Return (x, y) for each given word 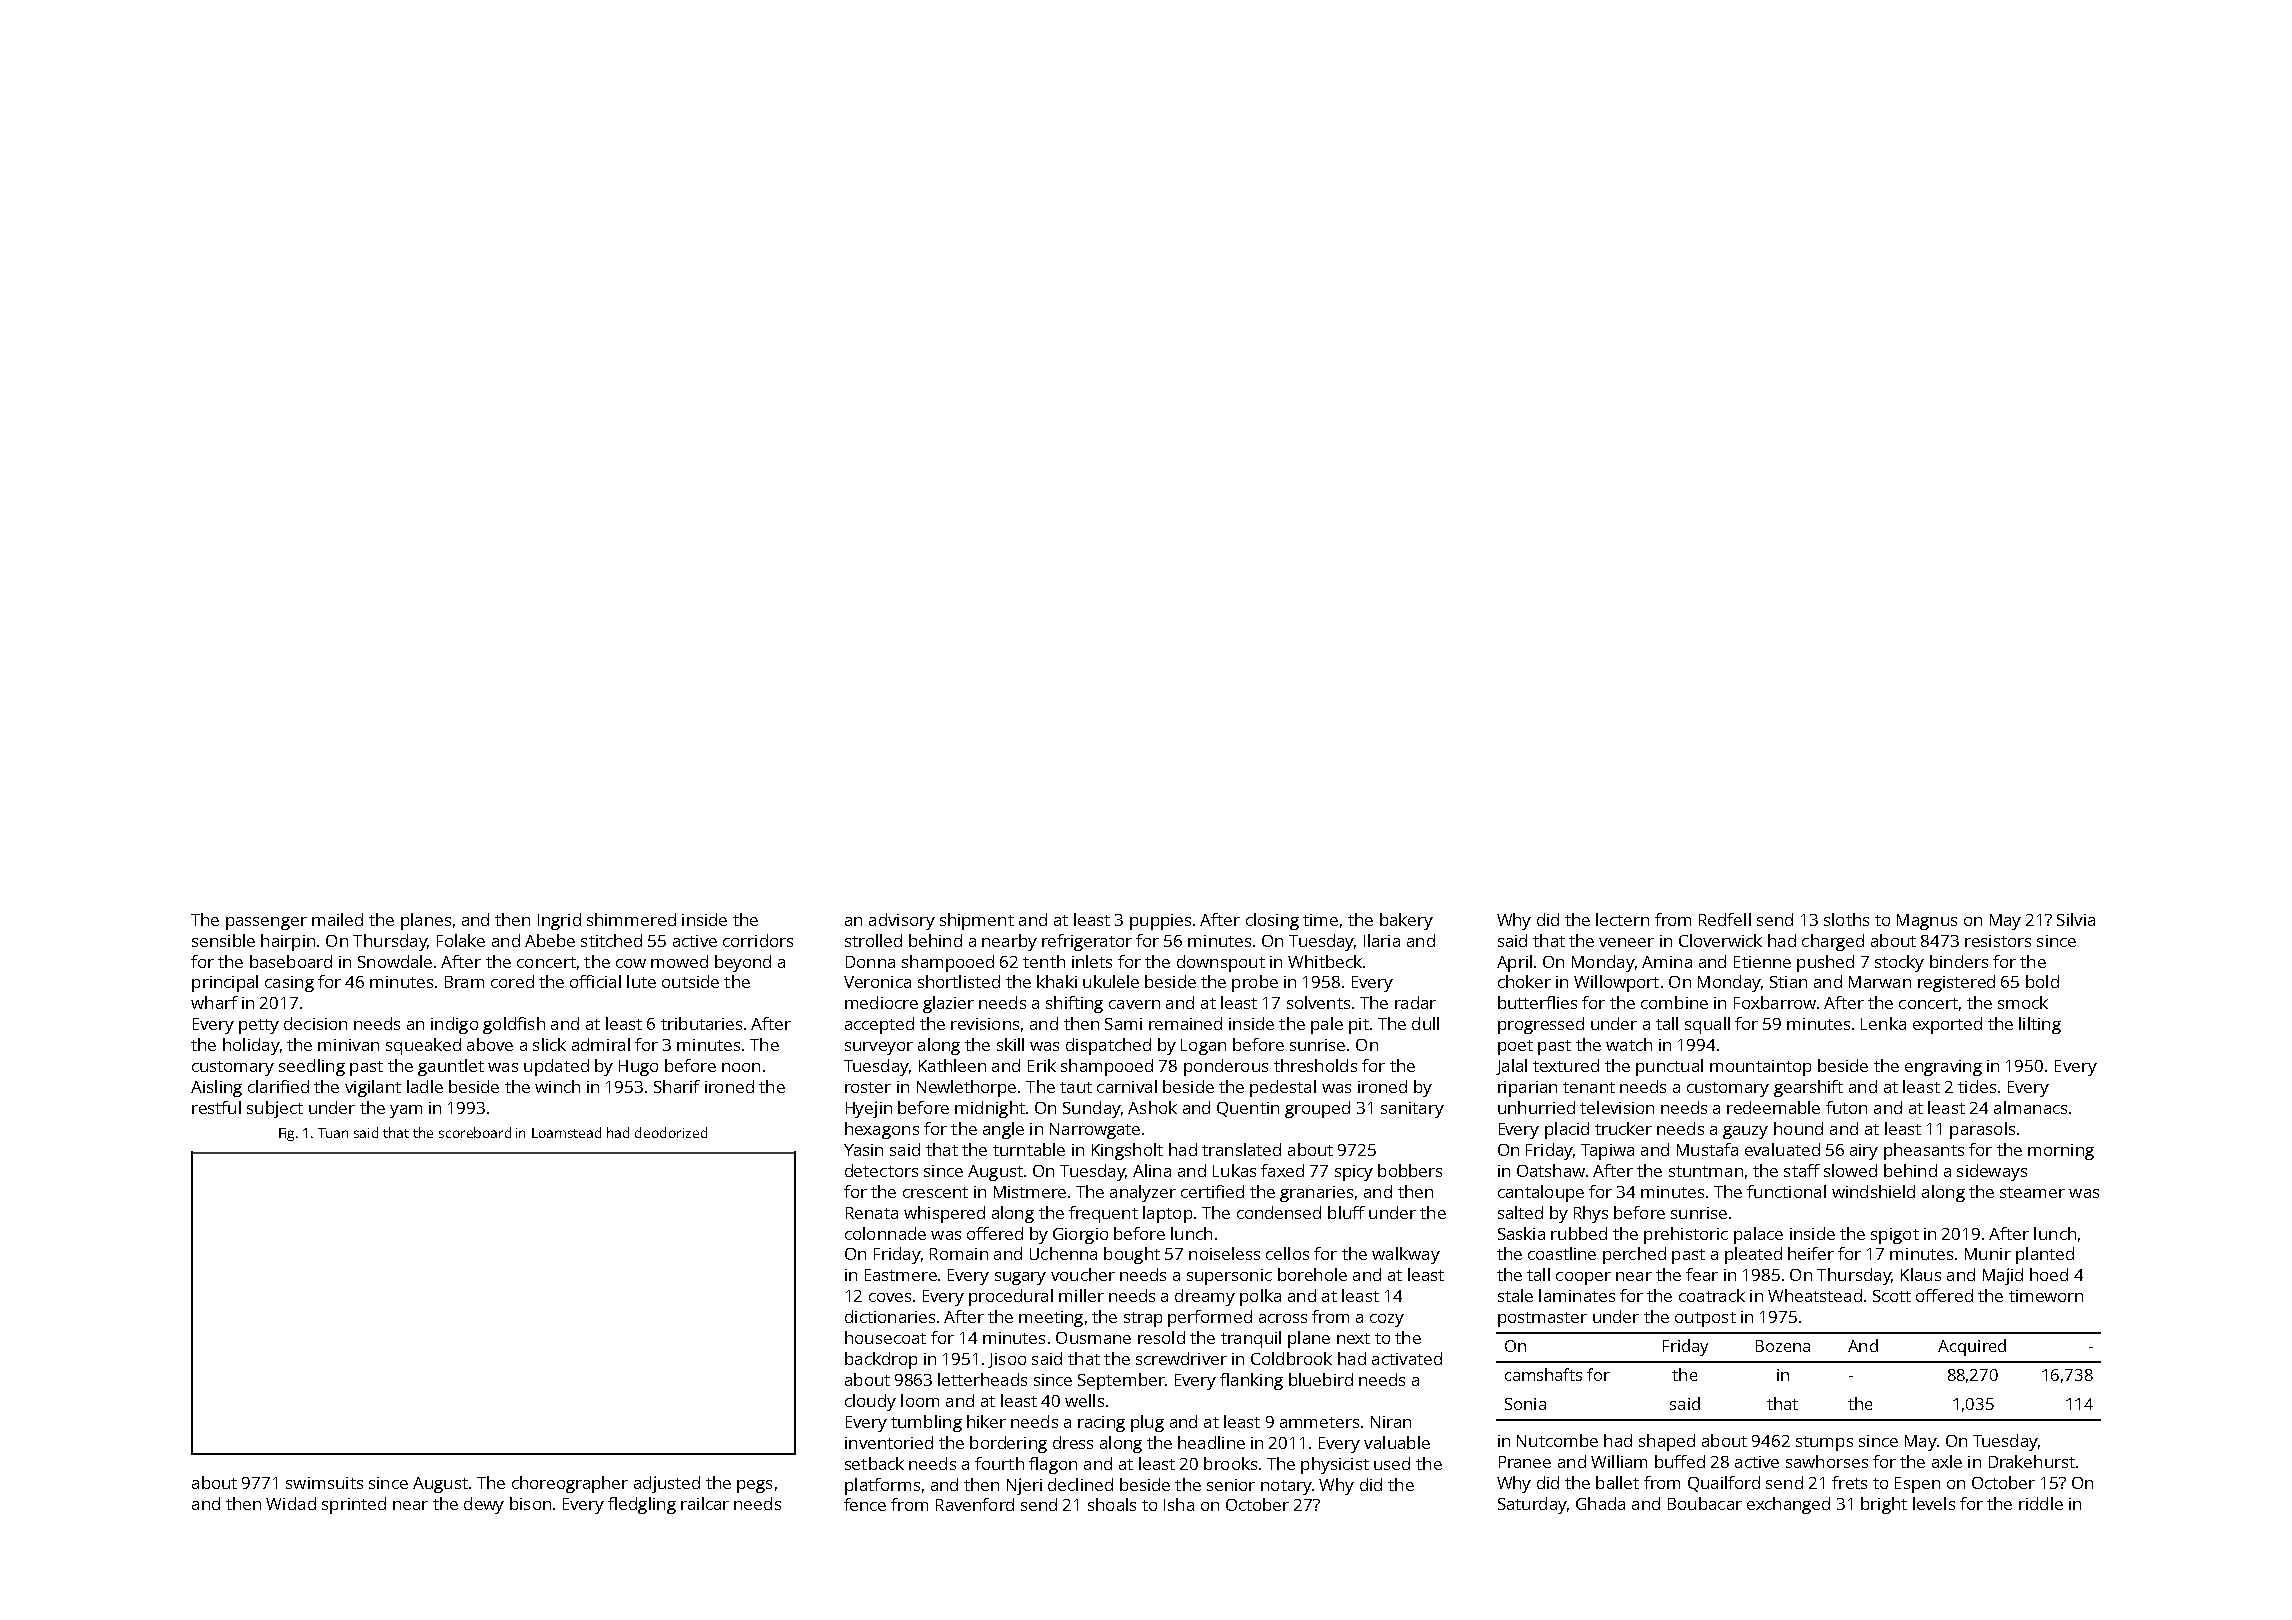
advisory (902, 921)
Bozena (1783, 1346)
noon (741, 1067)
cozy (1387, 1320)
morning (2061, 1152)
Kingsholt (1127, 1151)
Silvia (2076, 919)
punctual (1669, 1067)
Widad (291, 1503)
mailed (337, 919)
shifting (1074, 1004)
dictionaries (890, 1316)
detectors (881, 1170)
